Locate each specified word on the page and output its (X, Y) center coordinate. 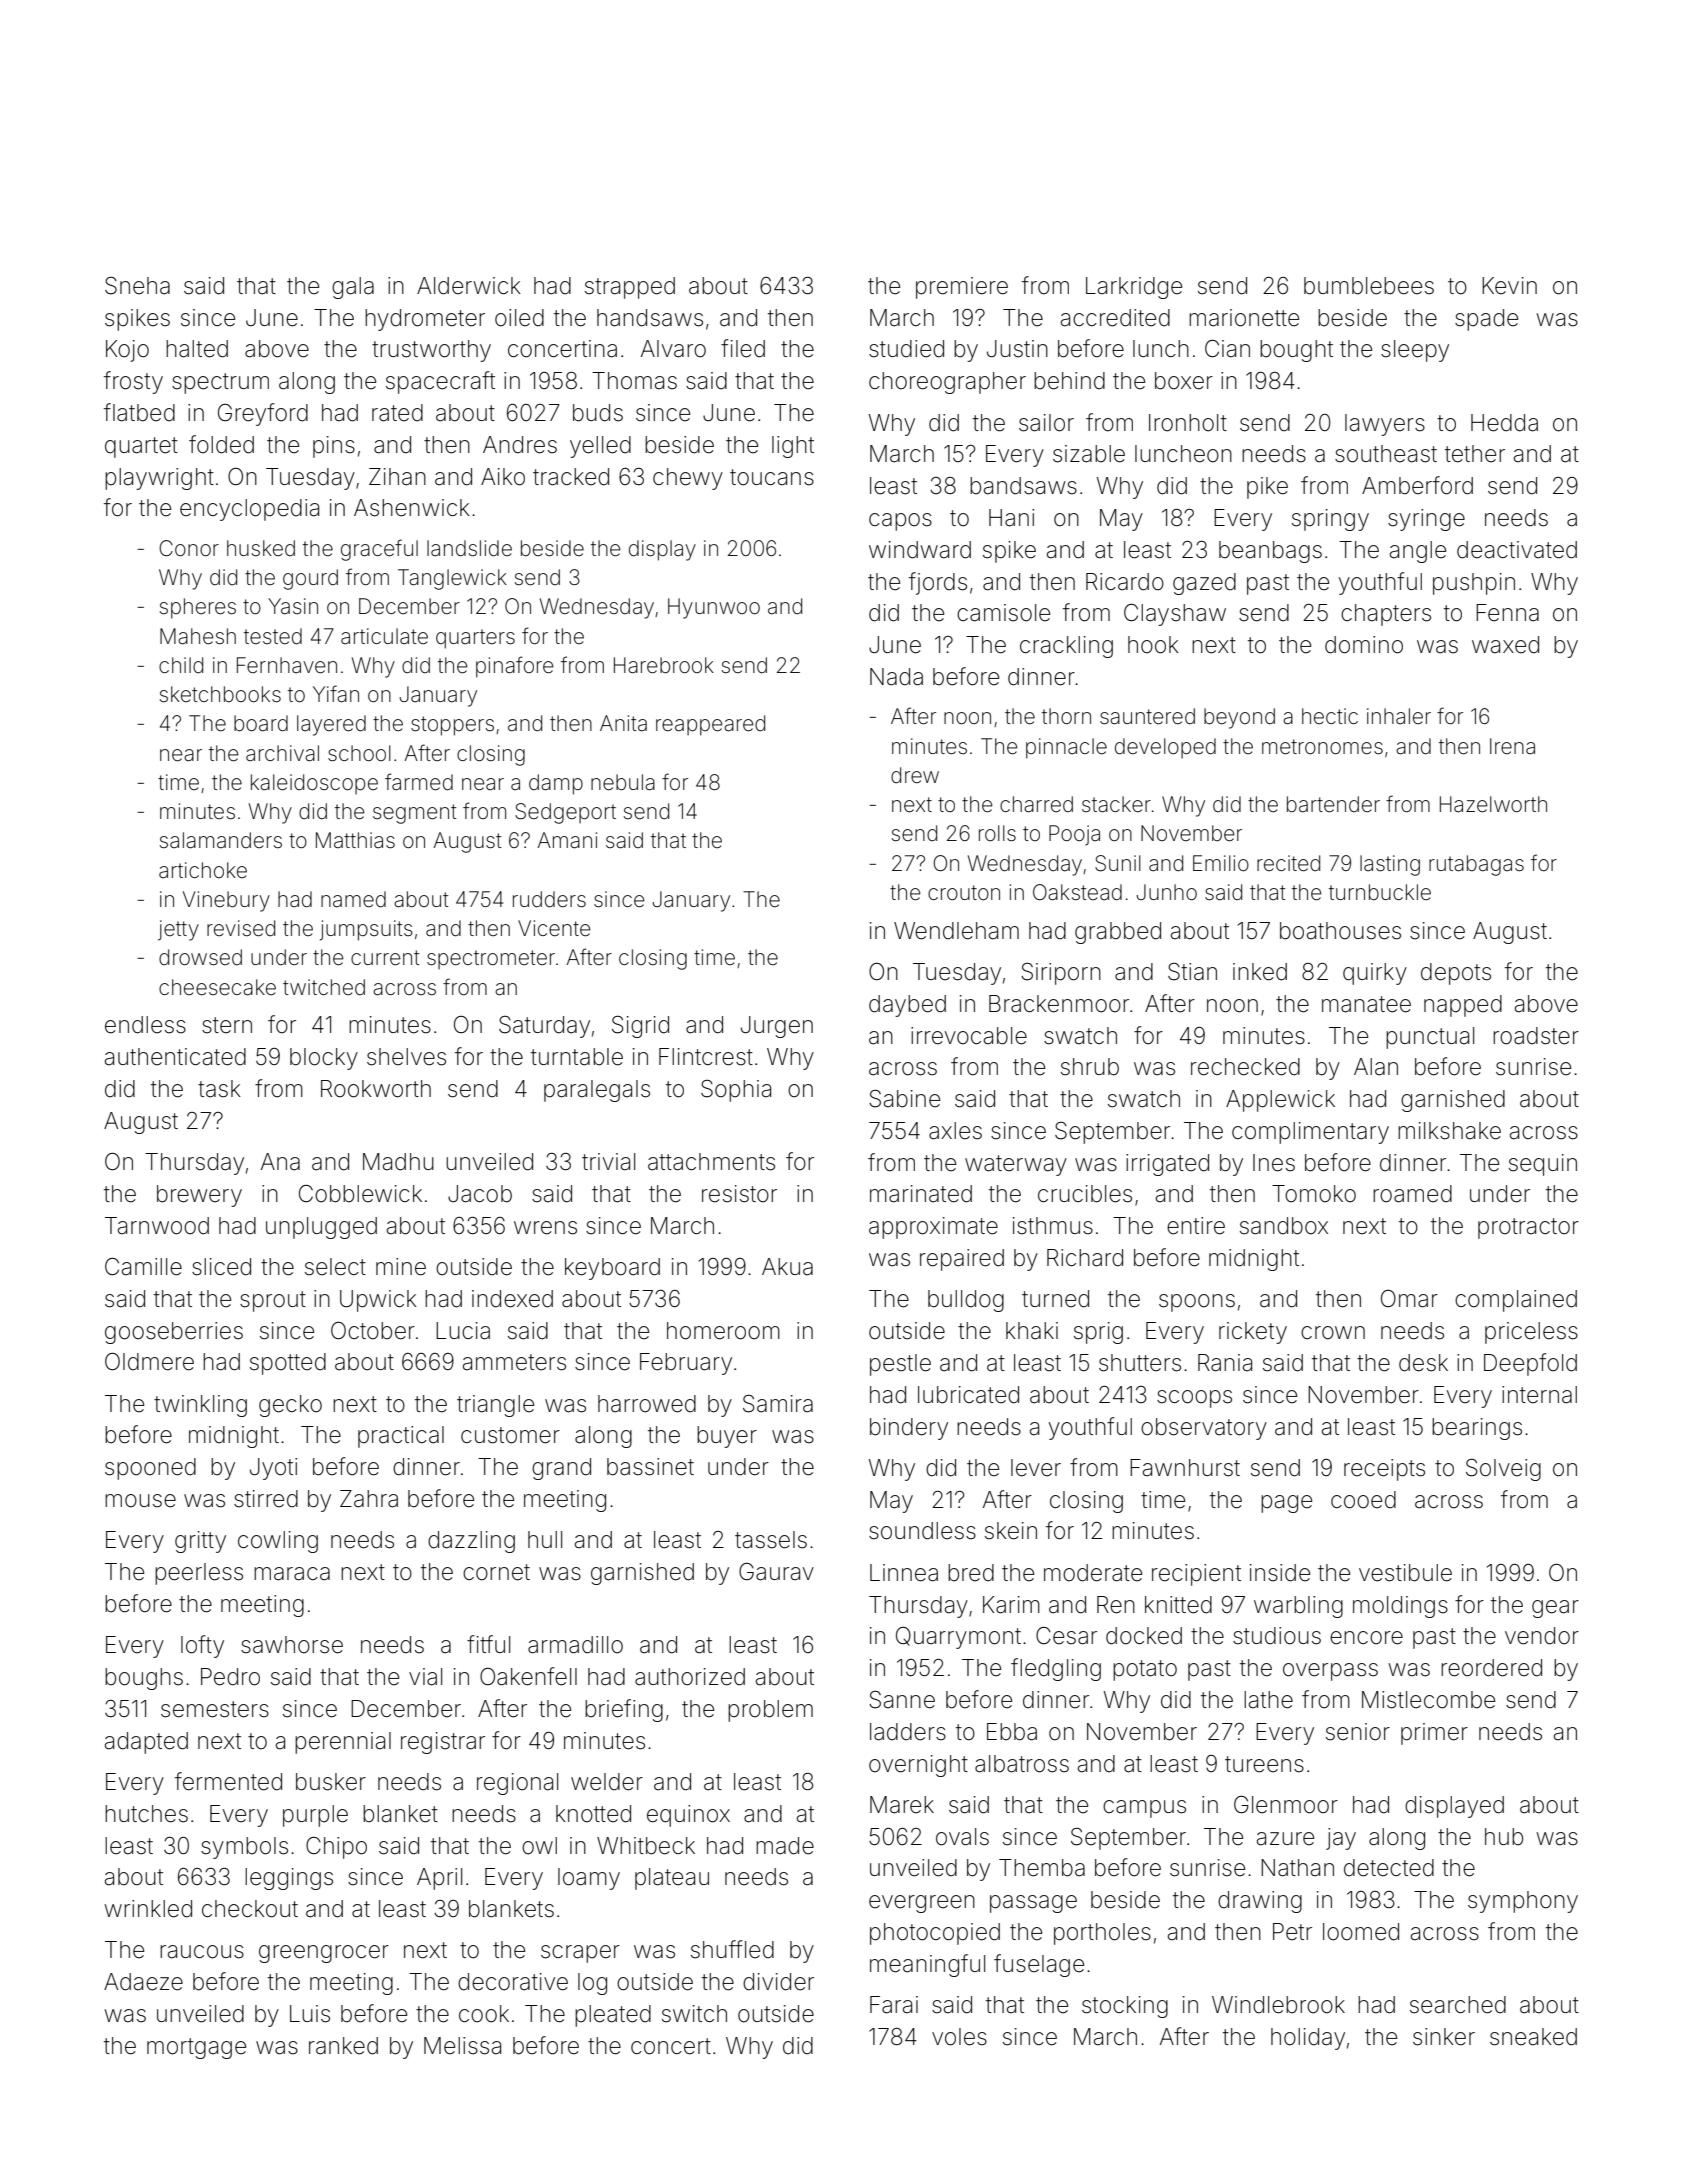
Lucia (463, 1331)
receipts (1384, 1470)
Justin (1017, 349)
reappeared (710, 725)
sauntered (1147, 716)
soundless (922, 1531)
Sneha (137, 286)
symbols (244, 1848)
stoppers (452, 726)
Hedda (1504, 423)
